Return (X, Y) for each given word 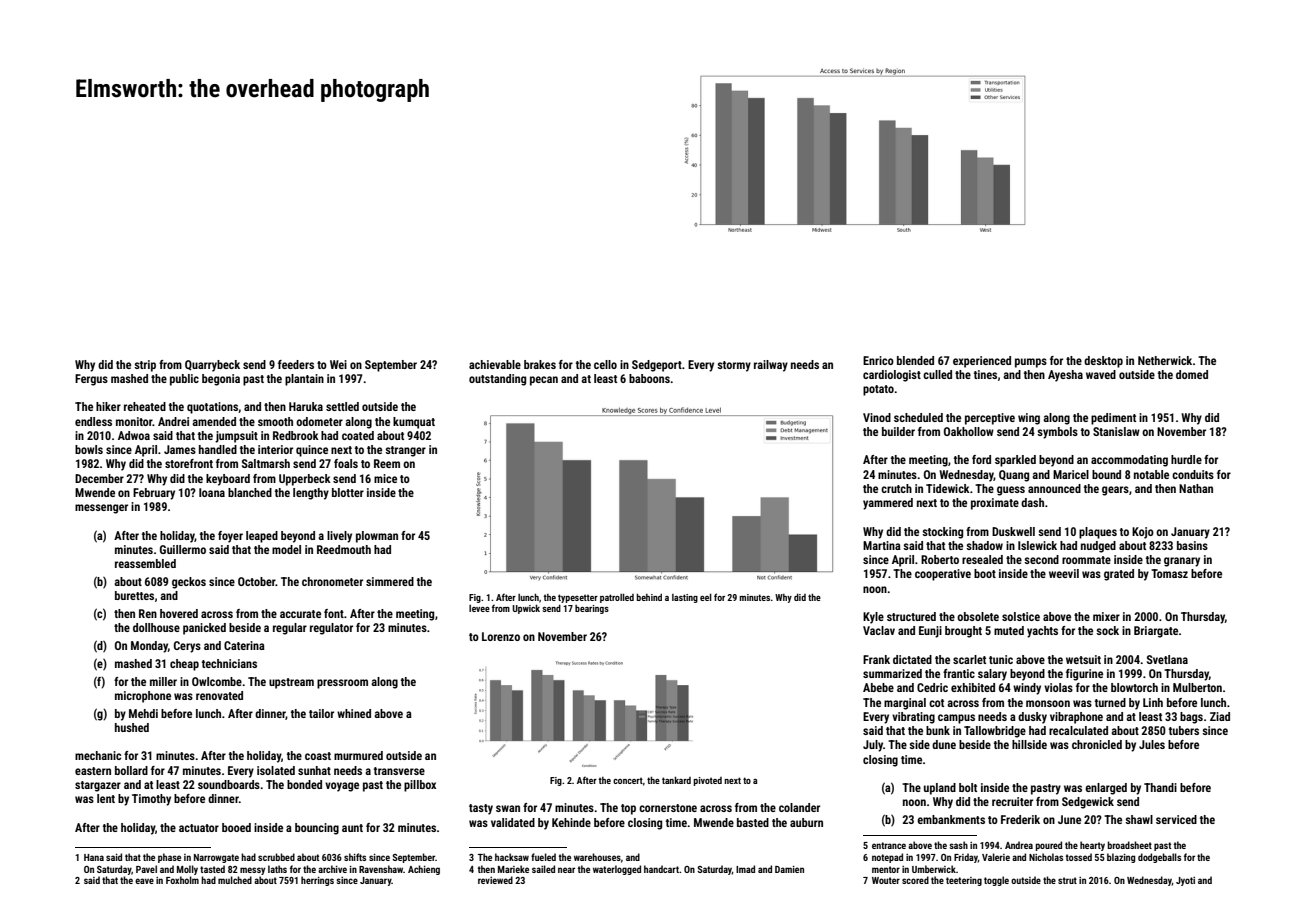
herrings (317, 881)
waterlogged (617, 870)
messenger (101, 509)
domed (1192, 374)
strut (1067, 880)
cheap (184, 665)
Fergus (91, 380)
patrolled (617, 598)
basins (1192, 545)
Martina (882, 545)
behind (649, 597)
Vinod (877, 417)
